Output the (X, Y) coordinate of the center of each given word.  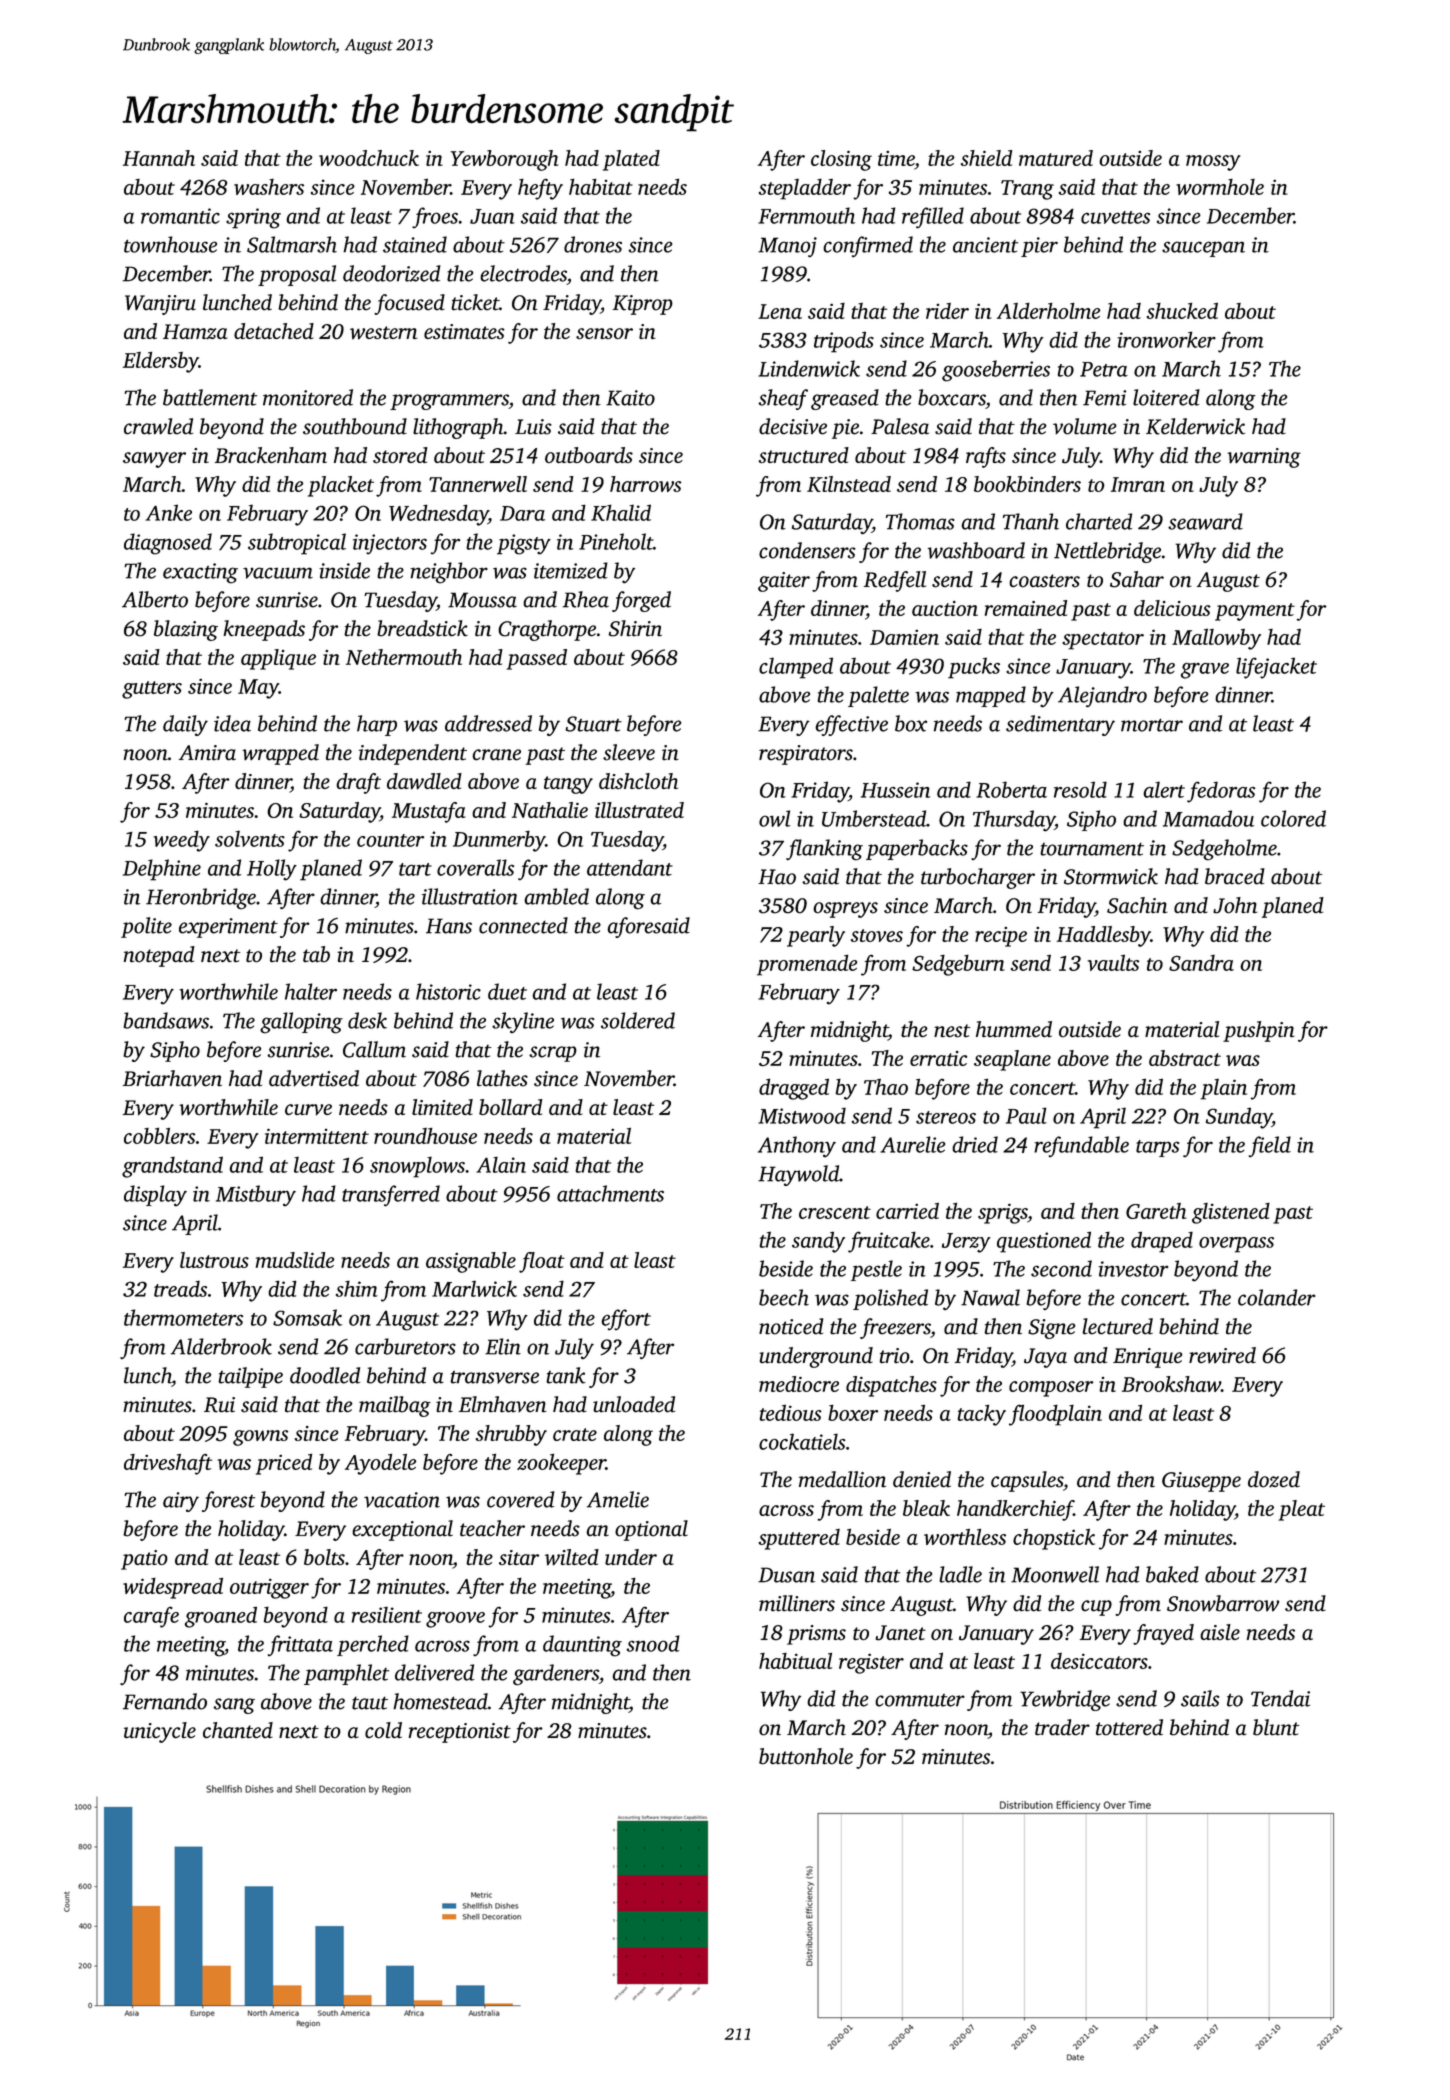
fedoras (1221, 792)
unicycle (160, 1732)
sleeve (629, 752)
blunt (1276, 1727)
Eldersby (161, 362)
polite (146, 927)
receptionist (460, 1733)
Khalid (621, 512)
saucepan (1203, 249)
